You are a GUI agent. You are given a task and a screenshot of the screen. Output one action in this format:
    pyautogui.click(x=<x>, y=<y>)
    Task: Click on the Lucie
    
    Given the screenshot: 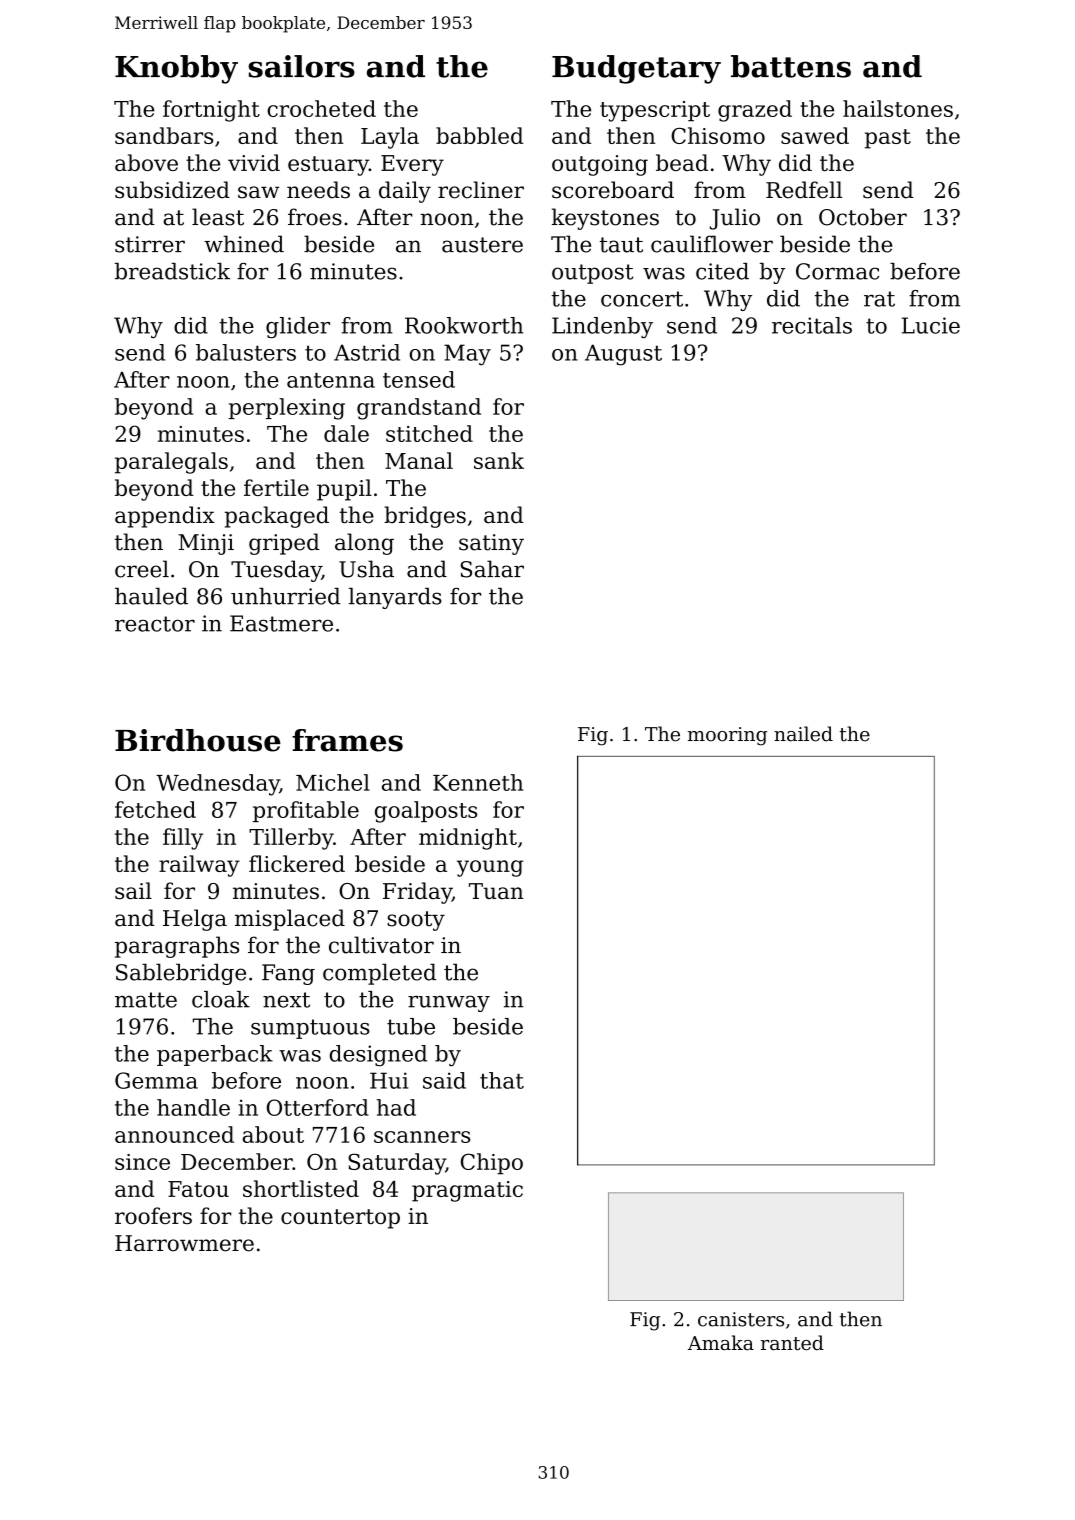 What is the action you would take?
    pyautogui.click(x=931, y=325)
